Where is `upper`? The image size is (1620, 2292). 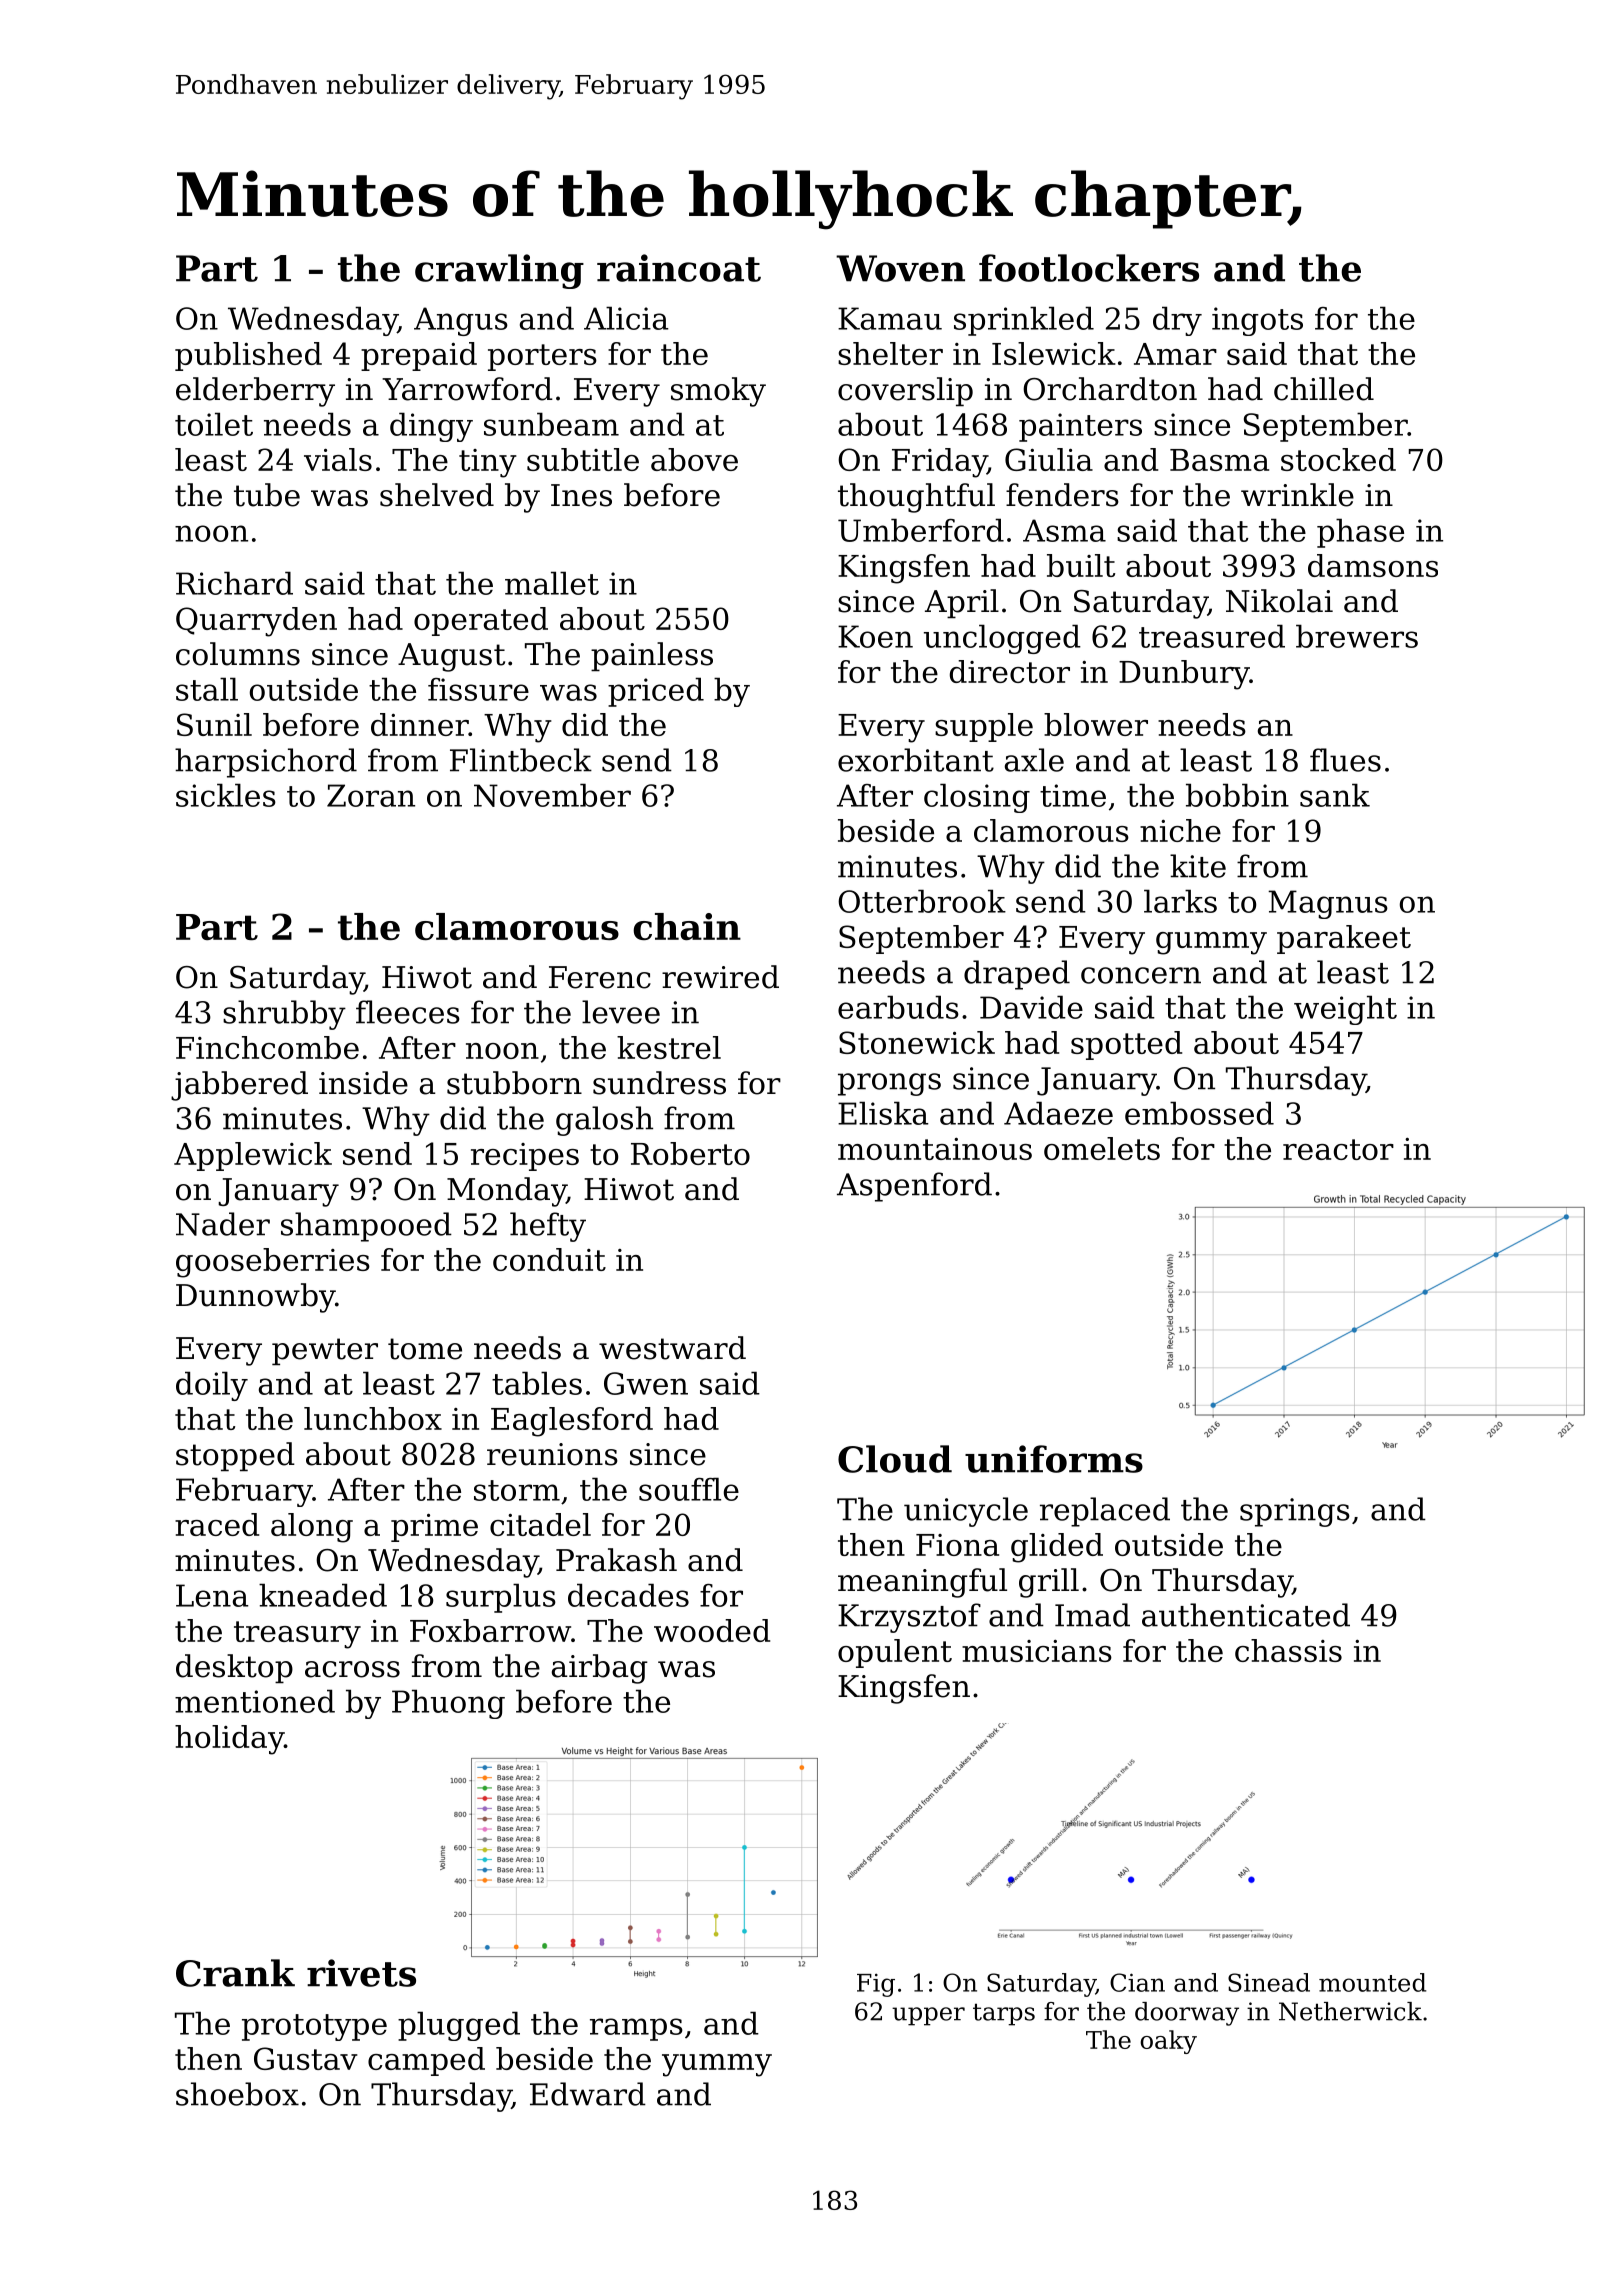 upper is located at coordinates (928, 2016).
